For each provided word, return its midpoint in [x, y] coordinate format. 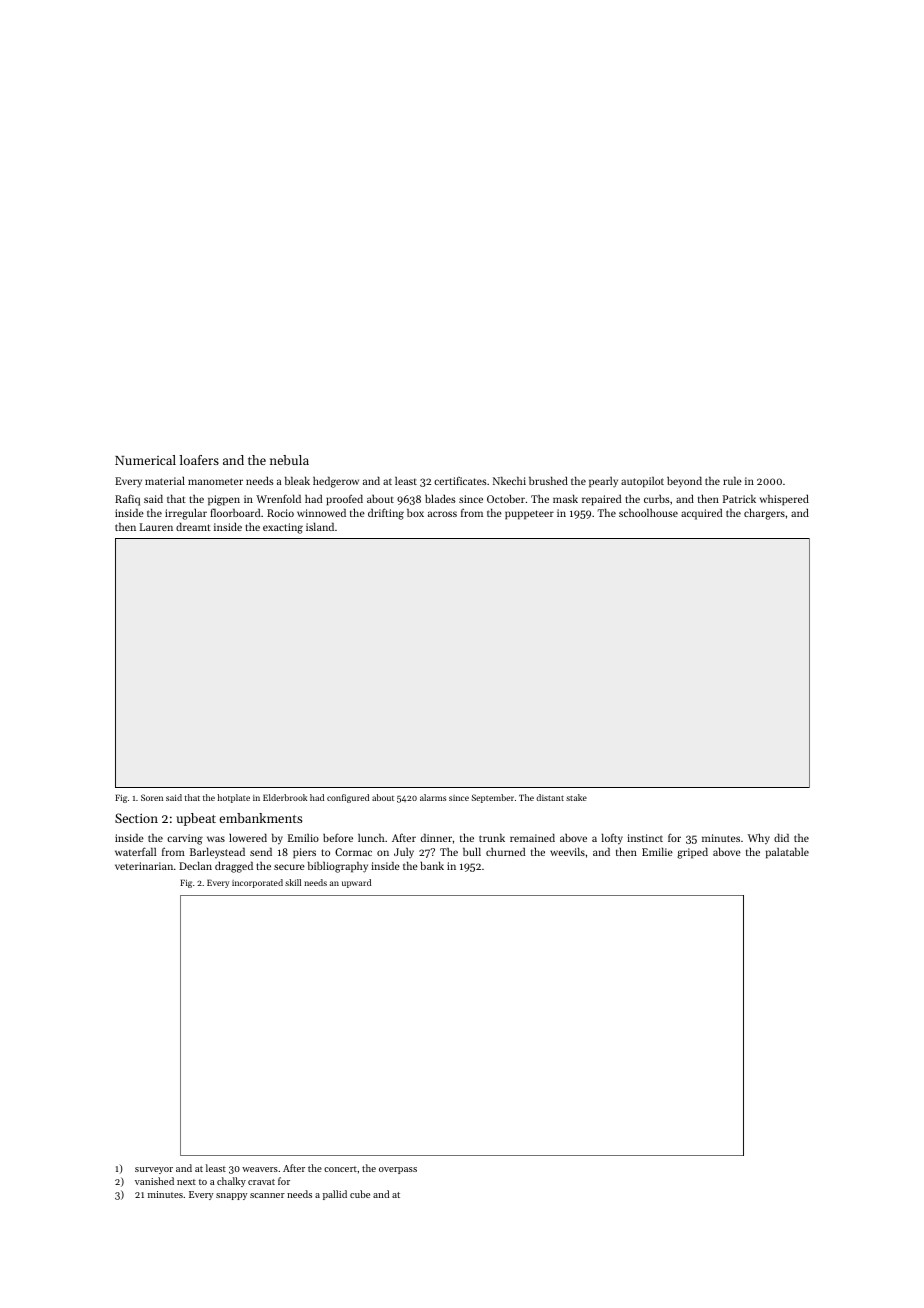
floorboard [235, 512]
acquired [701, 514]
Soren [152, 797]
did [781, 837]
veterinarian [144, 866]
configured [348, 798]
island [320, 526]
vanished [154, 1181]
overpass [398, 1170]
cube [360, 1194]
